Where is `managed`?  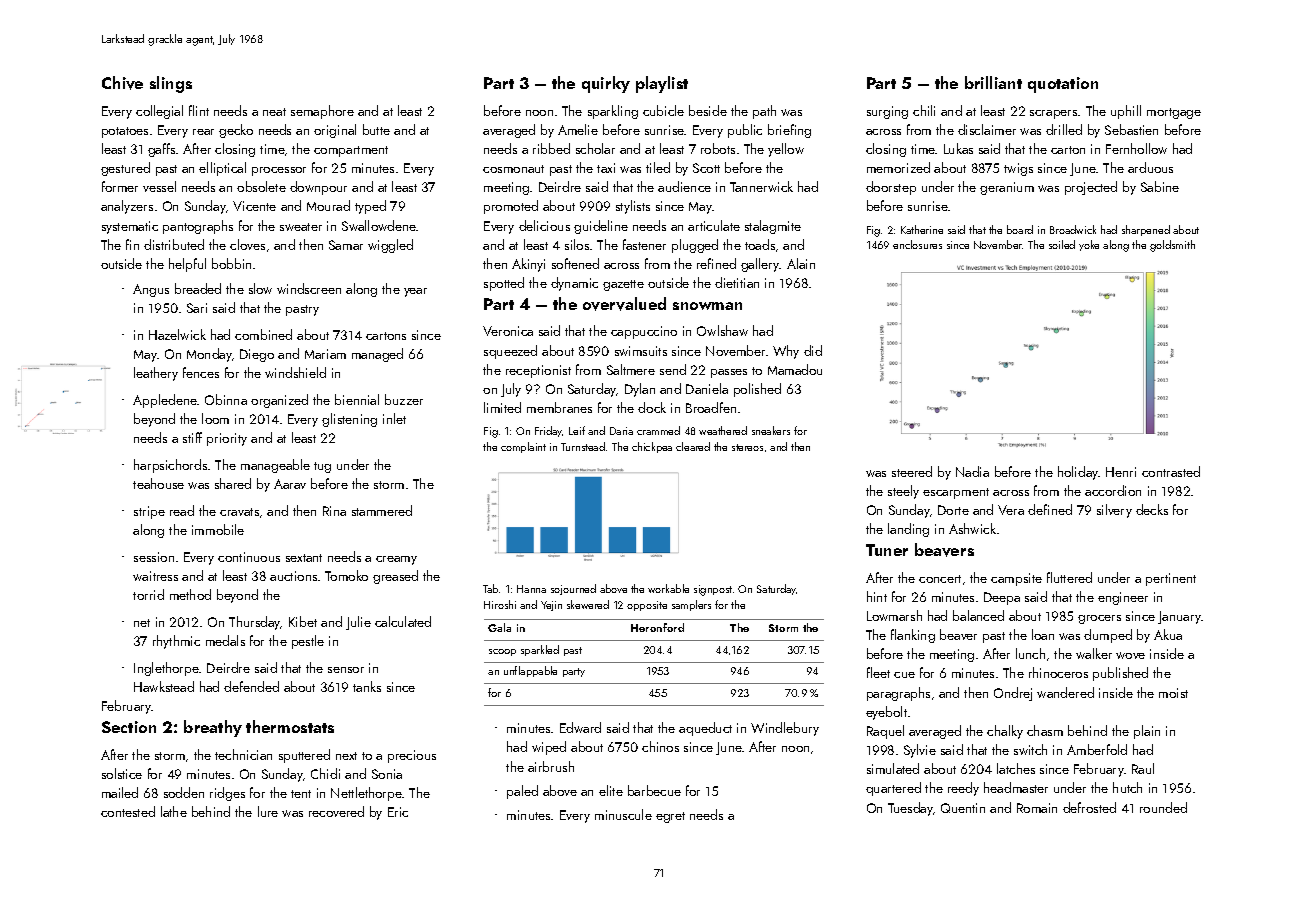 managed is located at coordinates (377, 355).
